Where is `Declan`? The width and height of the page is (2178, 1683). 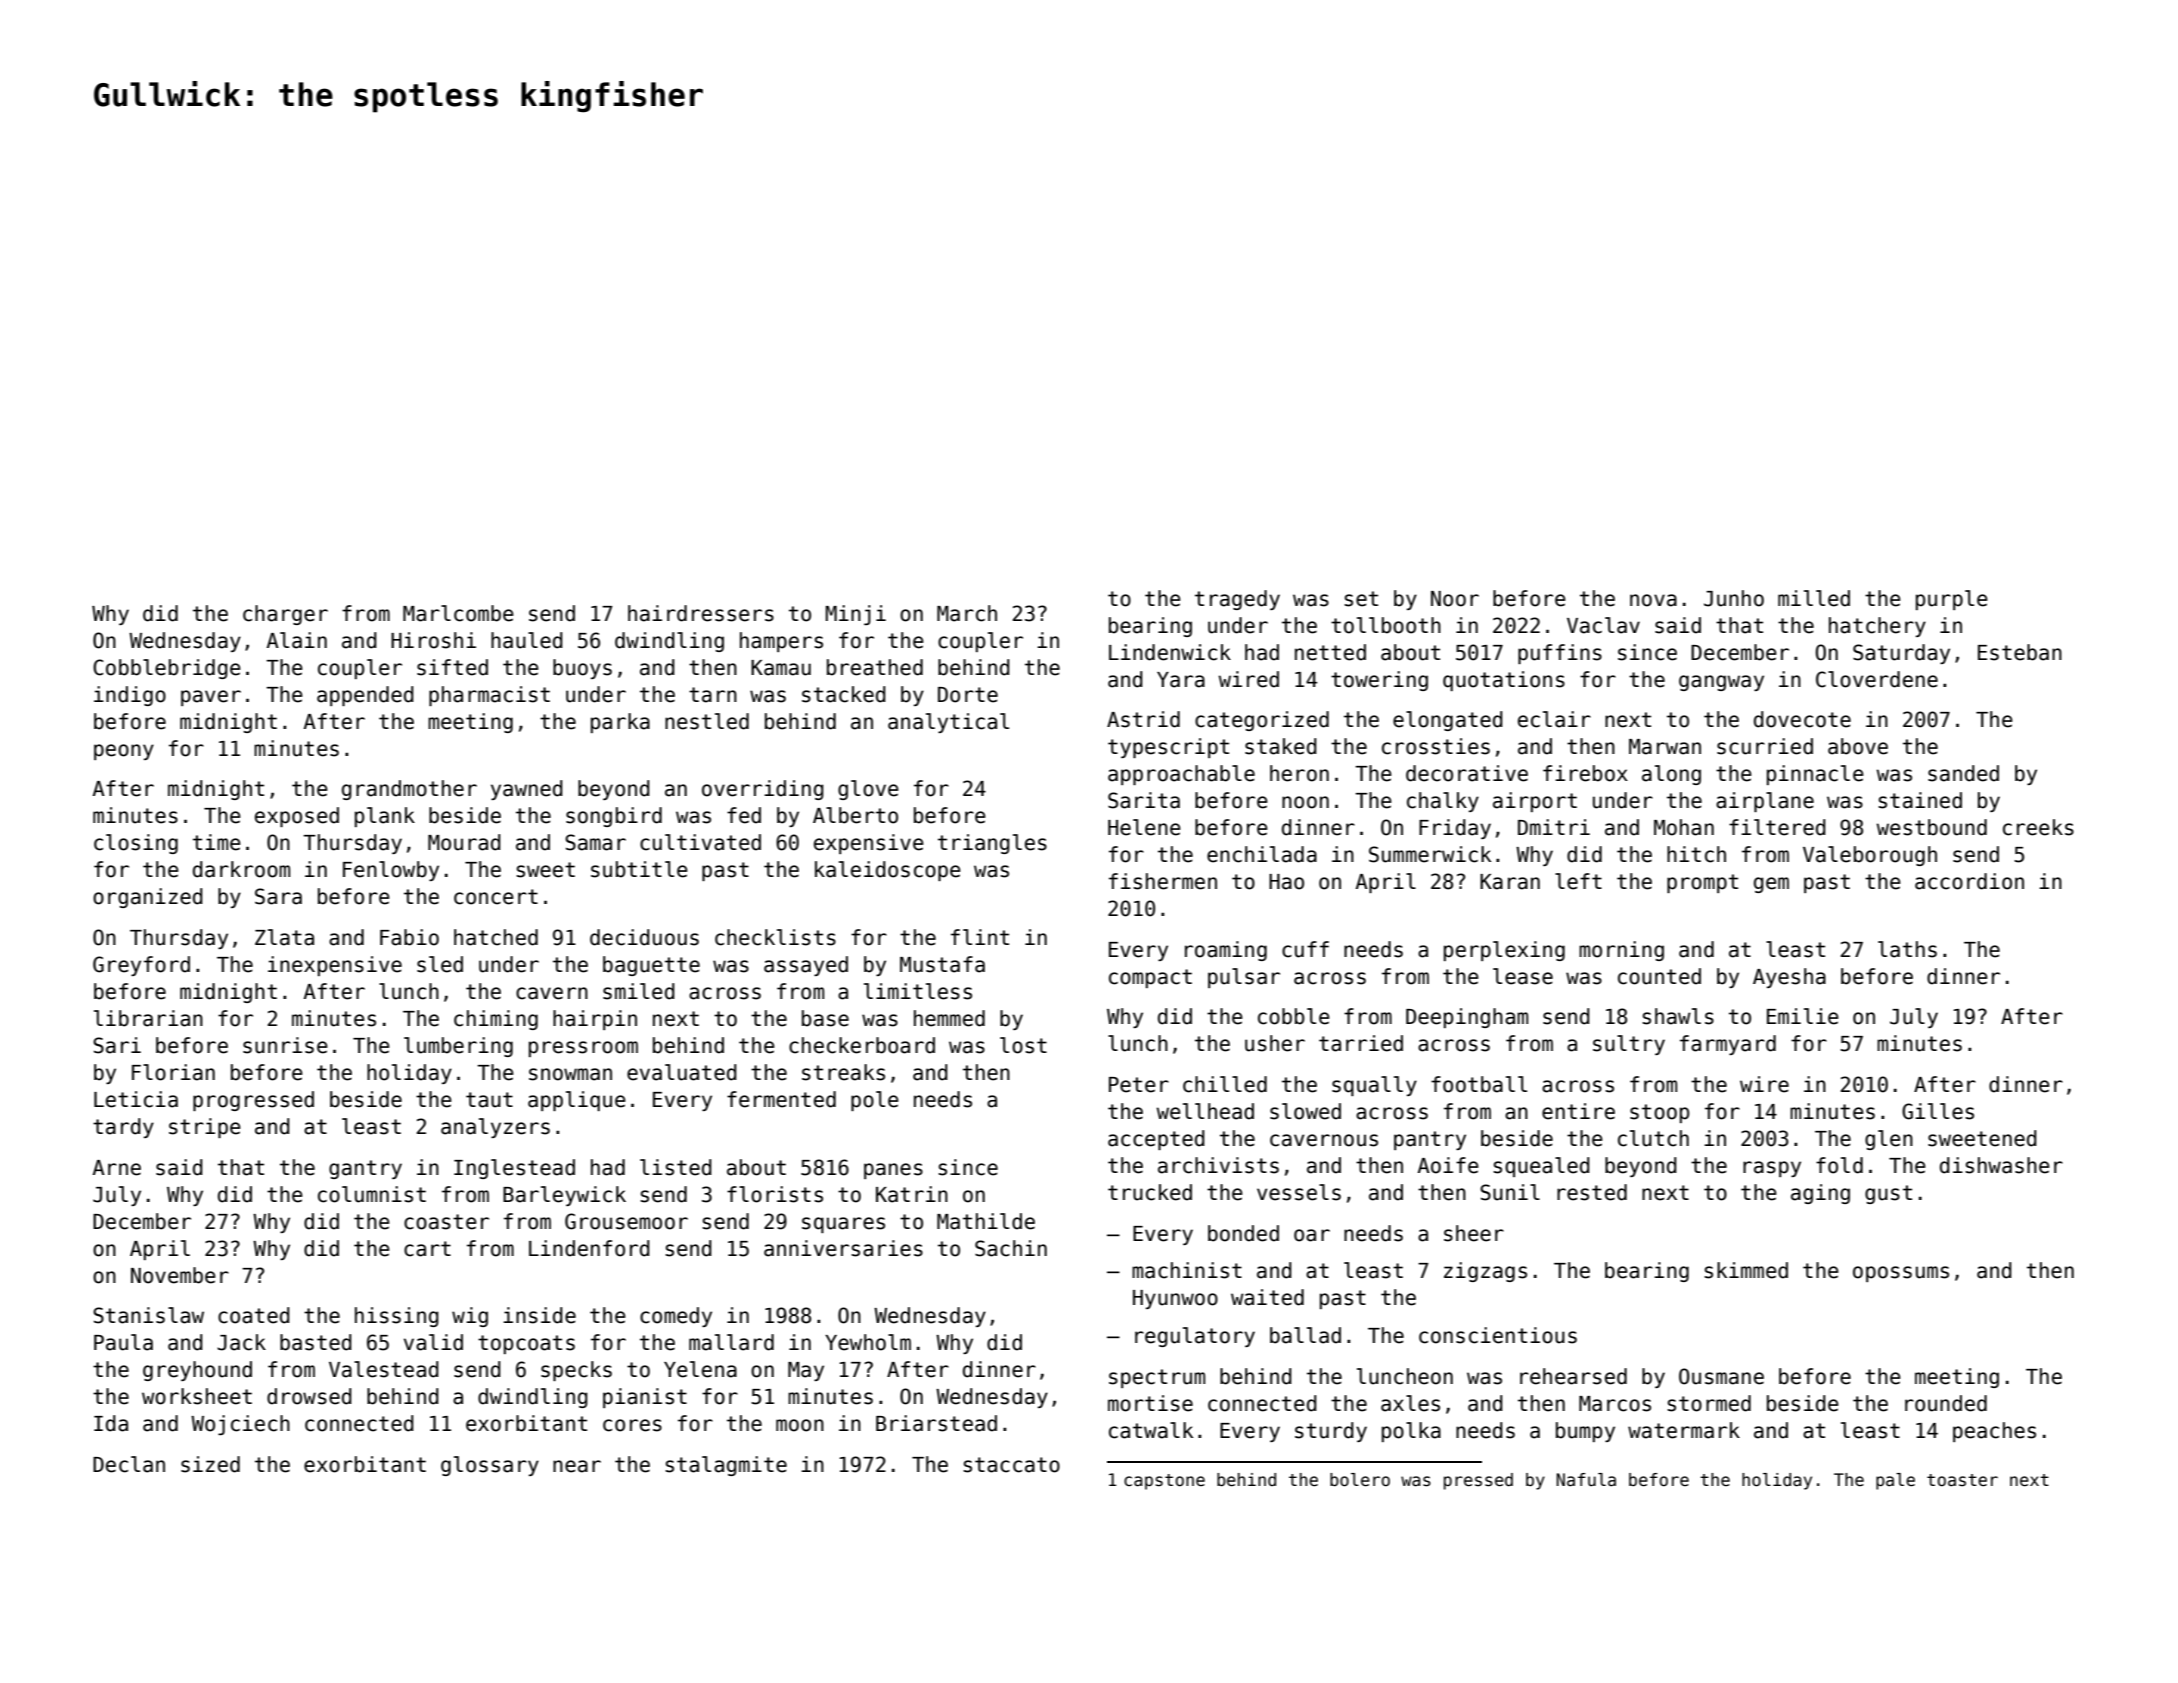 Declan is located at coordinates (129, 1464).
